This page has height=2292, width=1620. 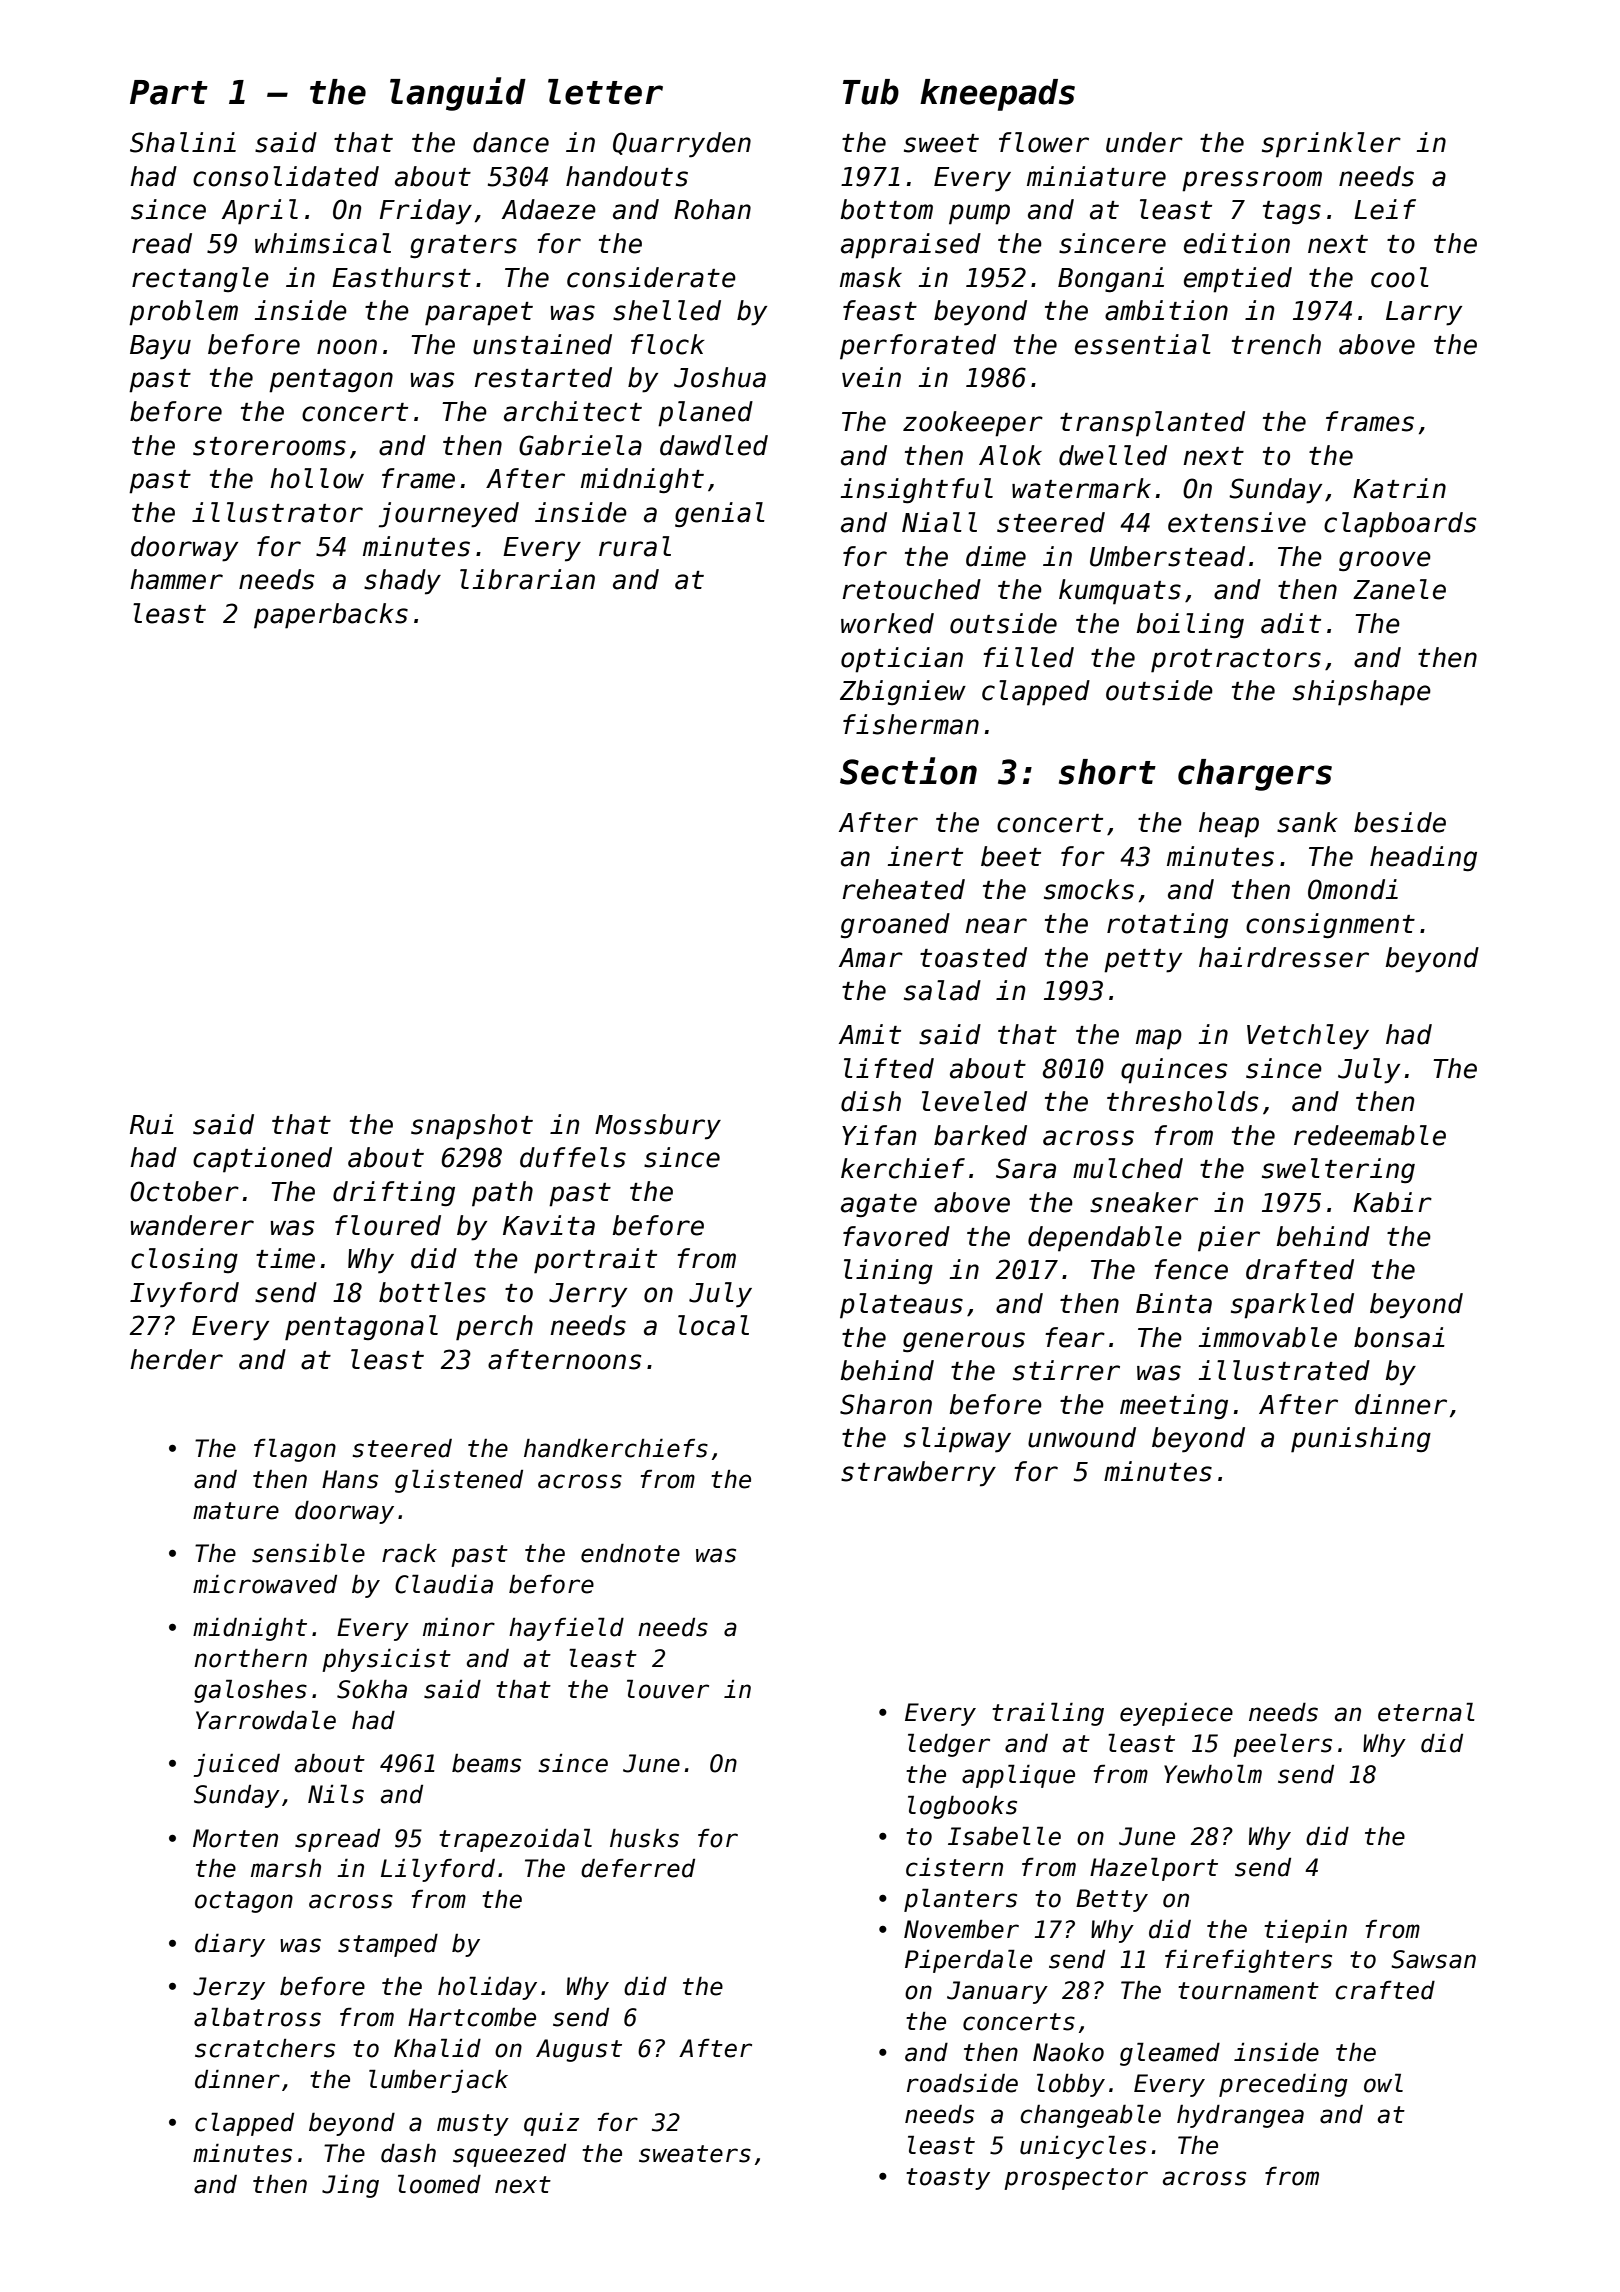 What do you see at coordinates (183, 142) in the page?
I see `Shalini` at bounding box center [183, 142].
